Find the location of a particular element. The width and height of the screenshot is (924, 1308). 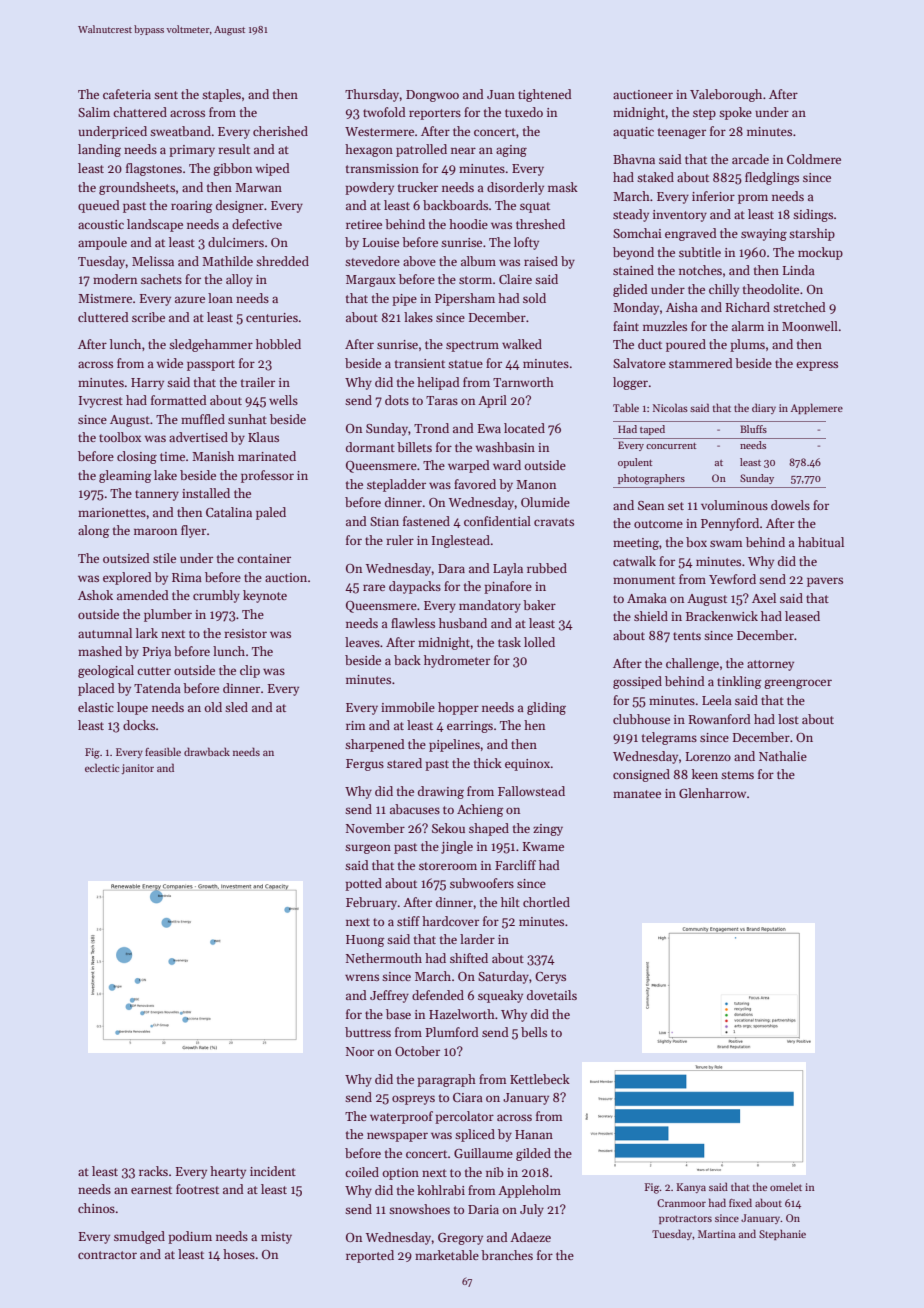

misty is located at coordinates (276, 1238).
